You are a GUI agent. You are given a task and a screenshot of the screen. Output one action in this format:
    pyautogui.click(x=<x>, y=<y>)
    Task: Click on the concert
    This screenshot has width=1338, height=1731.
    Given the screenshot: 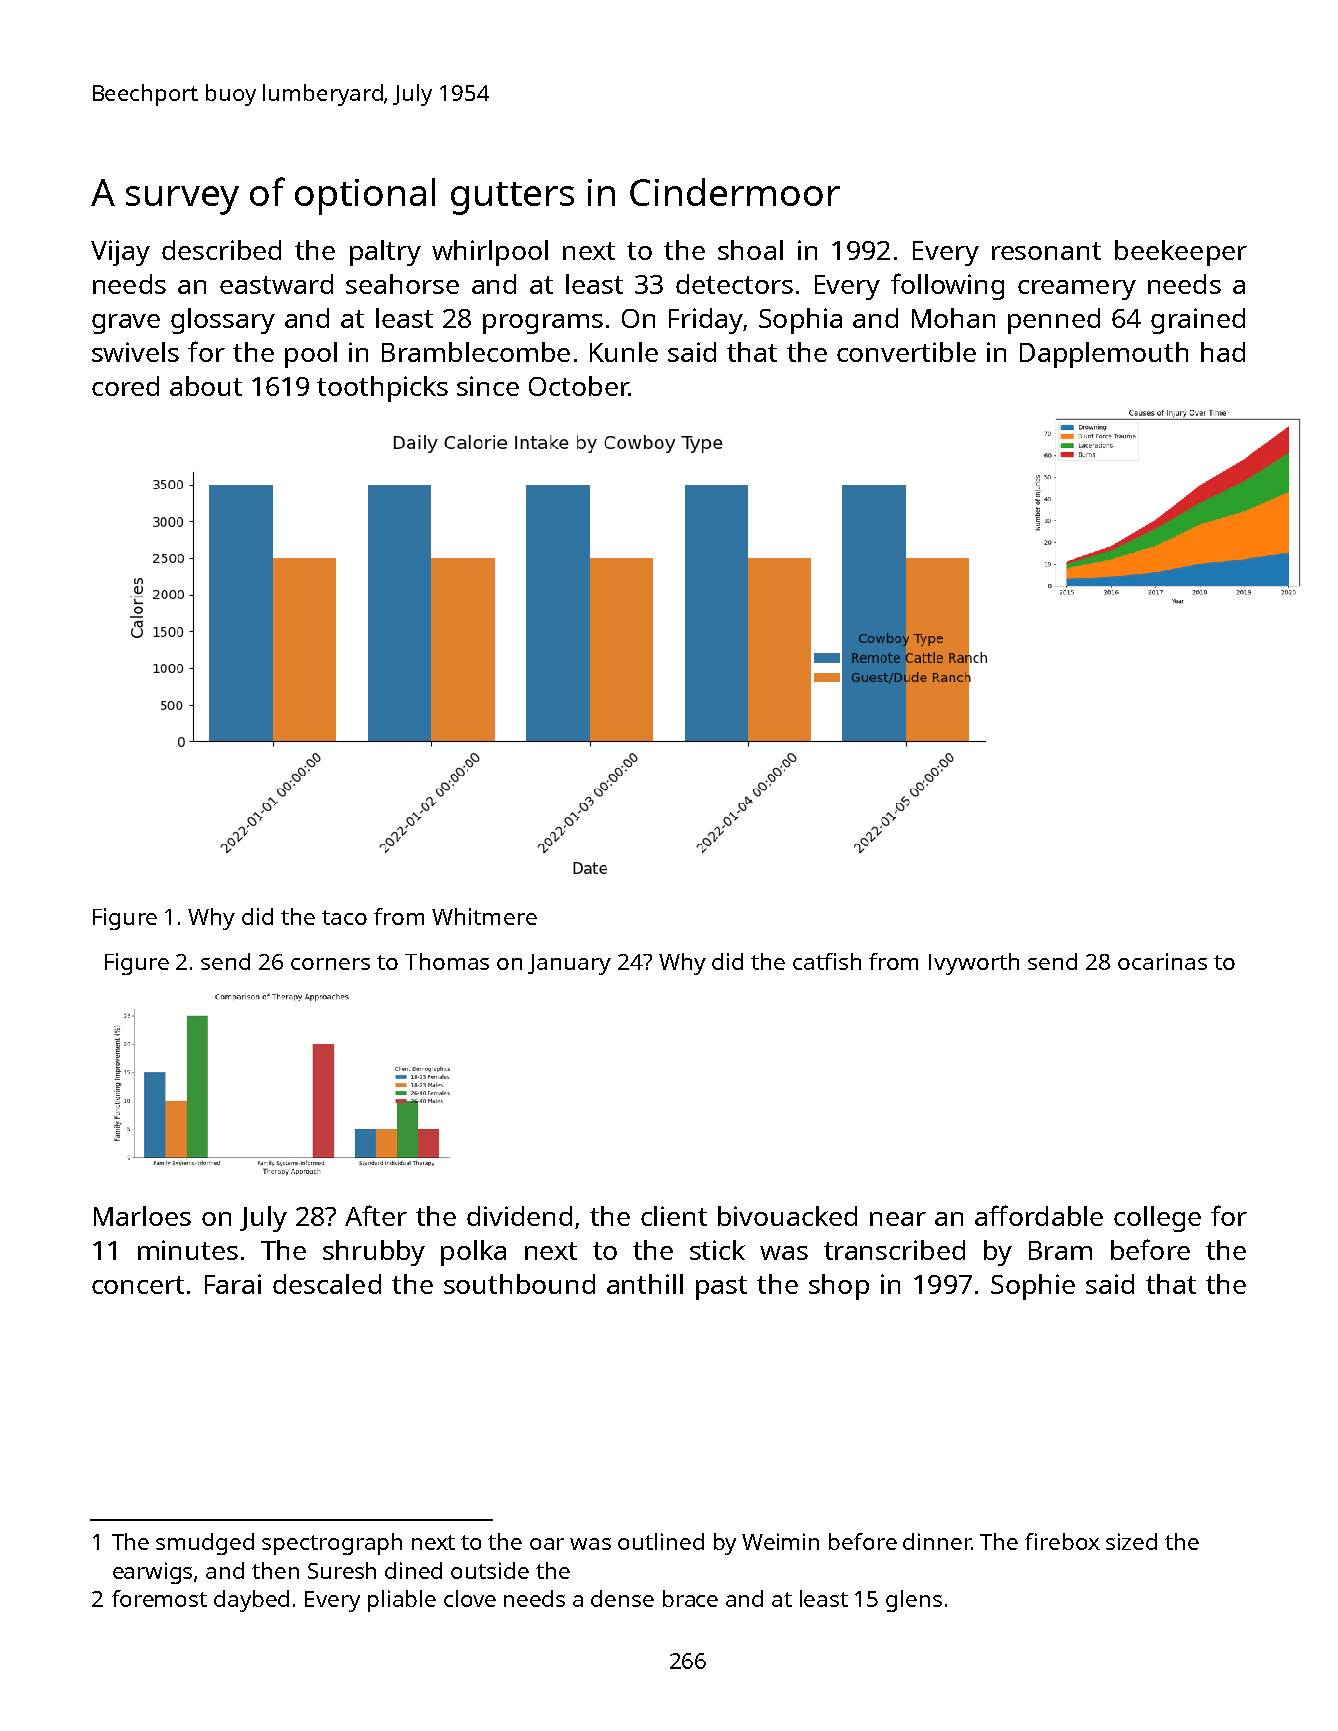 What is the action you would take?
    pyautogui.click(x=138, y=1285)
